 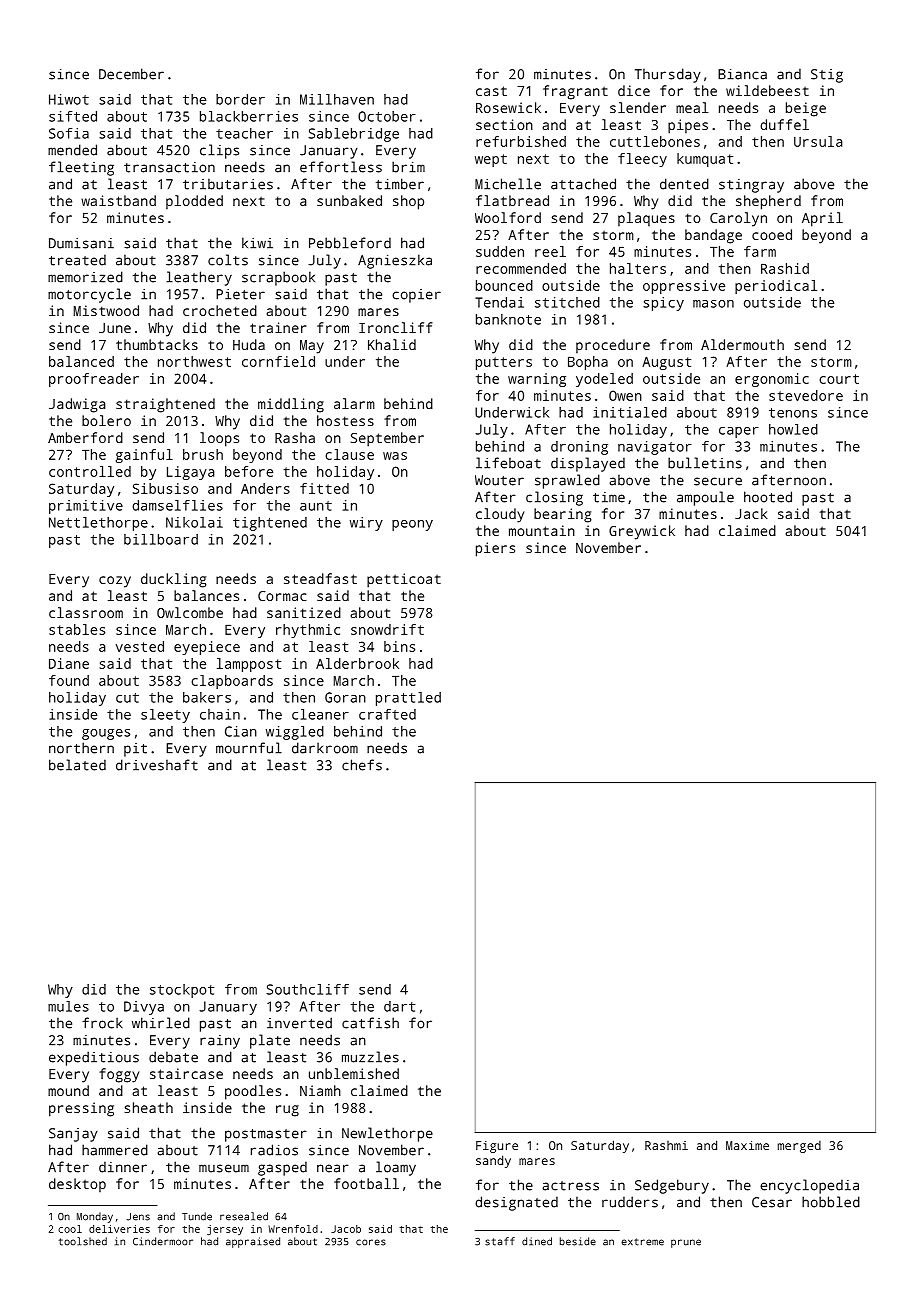 What do you see at coordinates (760, 251) in the document?
I see `farm` at bounding box center [760, 251].
